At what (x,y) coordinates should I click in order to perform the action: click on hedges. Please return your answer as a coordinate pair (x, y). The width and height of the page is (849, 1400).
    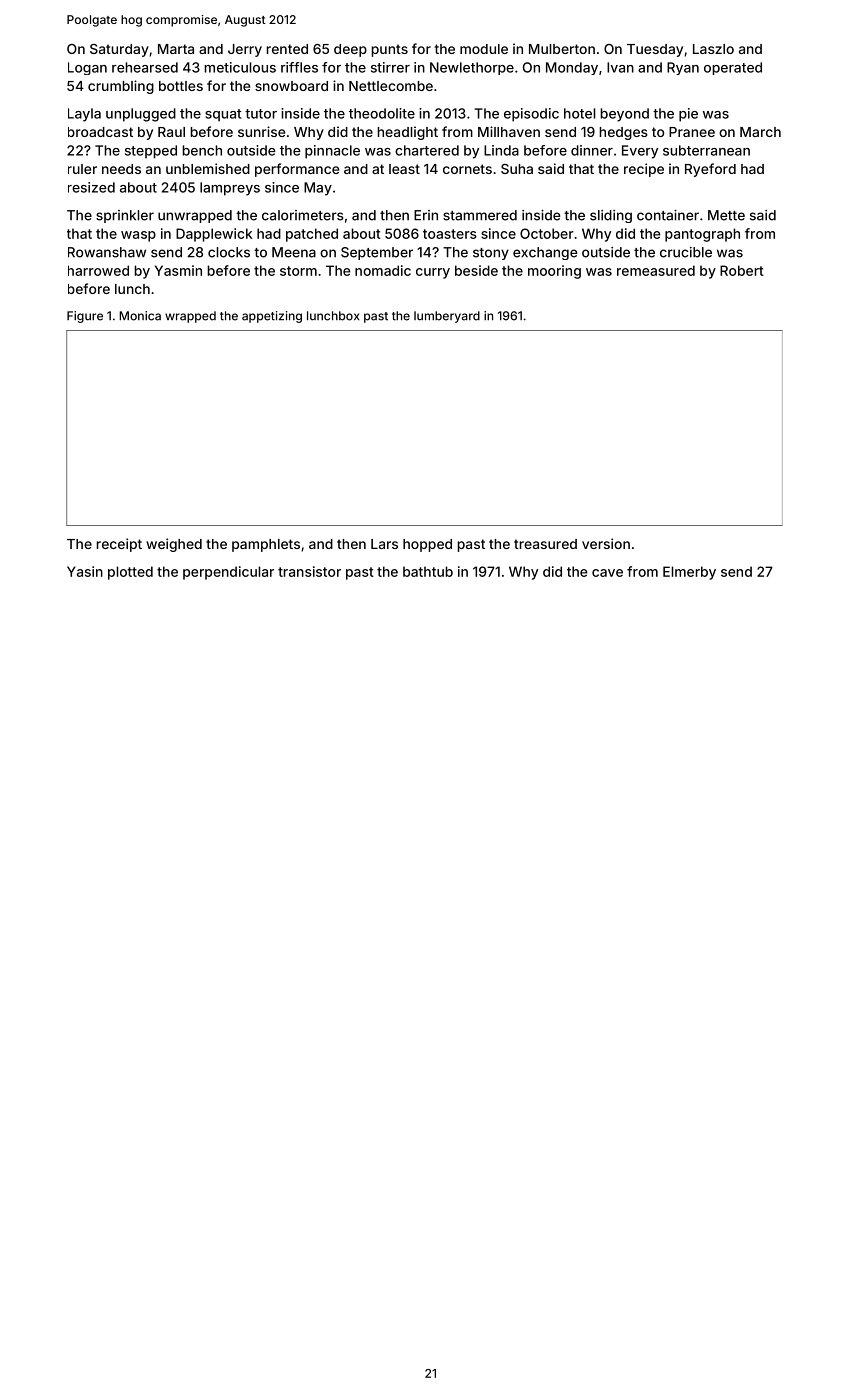
    Looking at the image, I should click on (623, 133).
